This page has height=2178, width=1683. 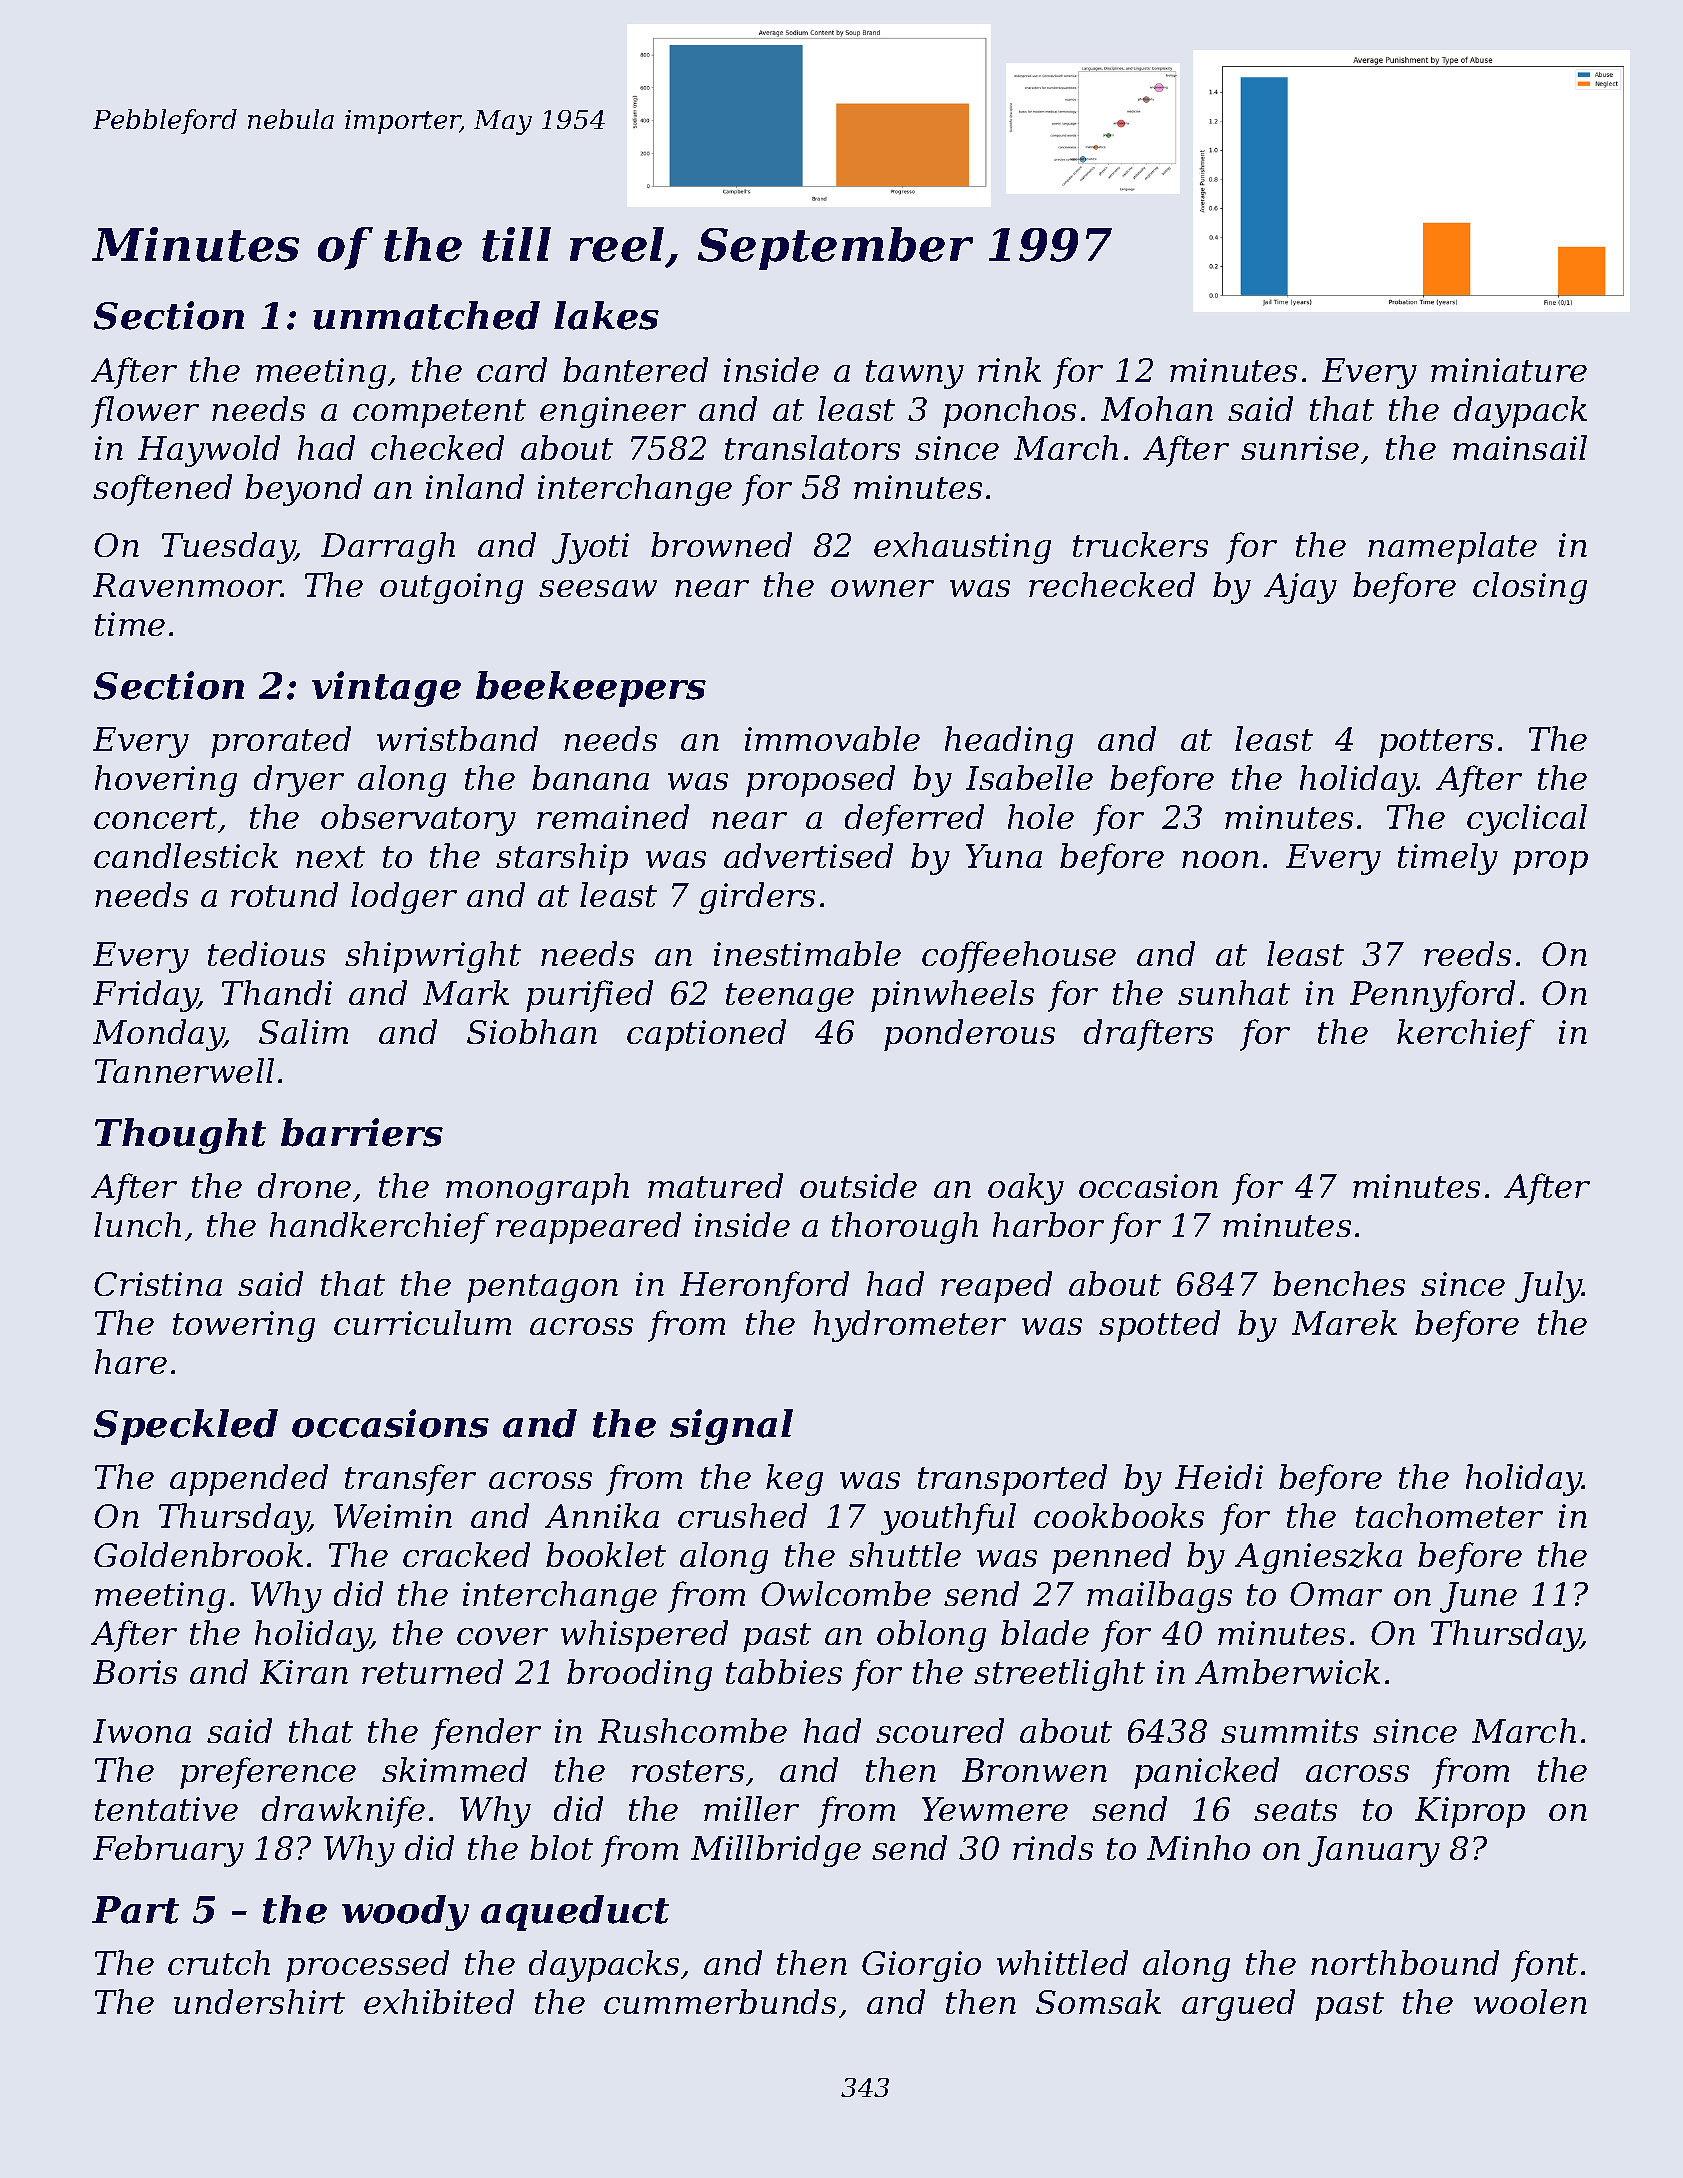 I want to click on blot, so click(x=561, y=1847).
